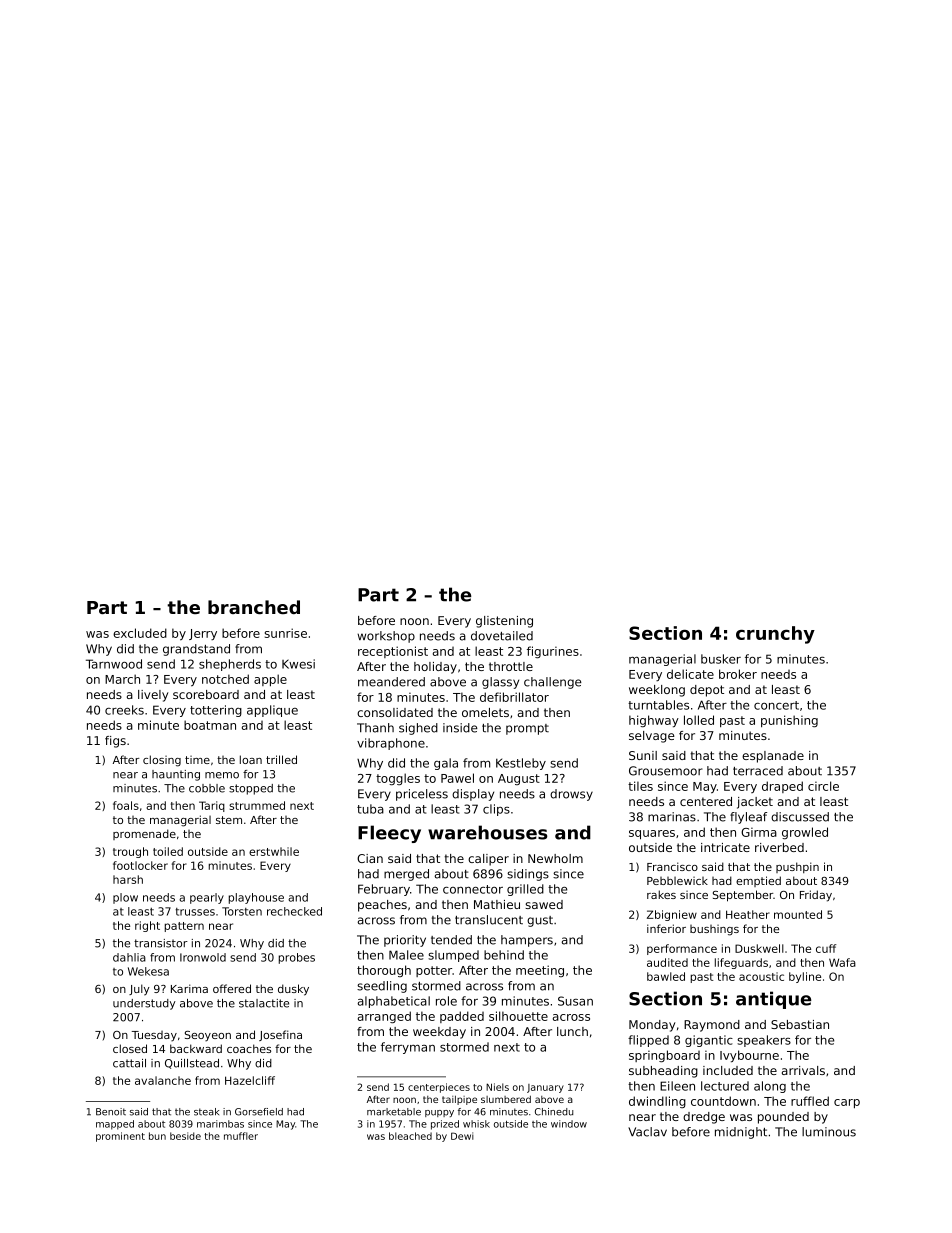 The image size is (952, 1233). I want to click on weekday, so click(439, 1033).
